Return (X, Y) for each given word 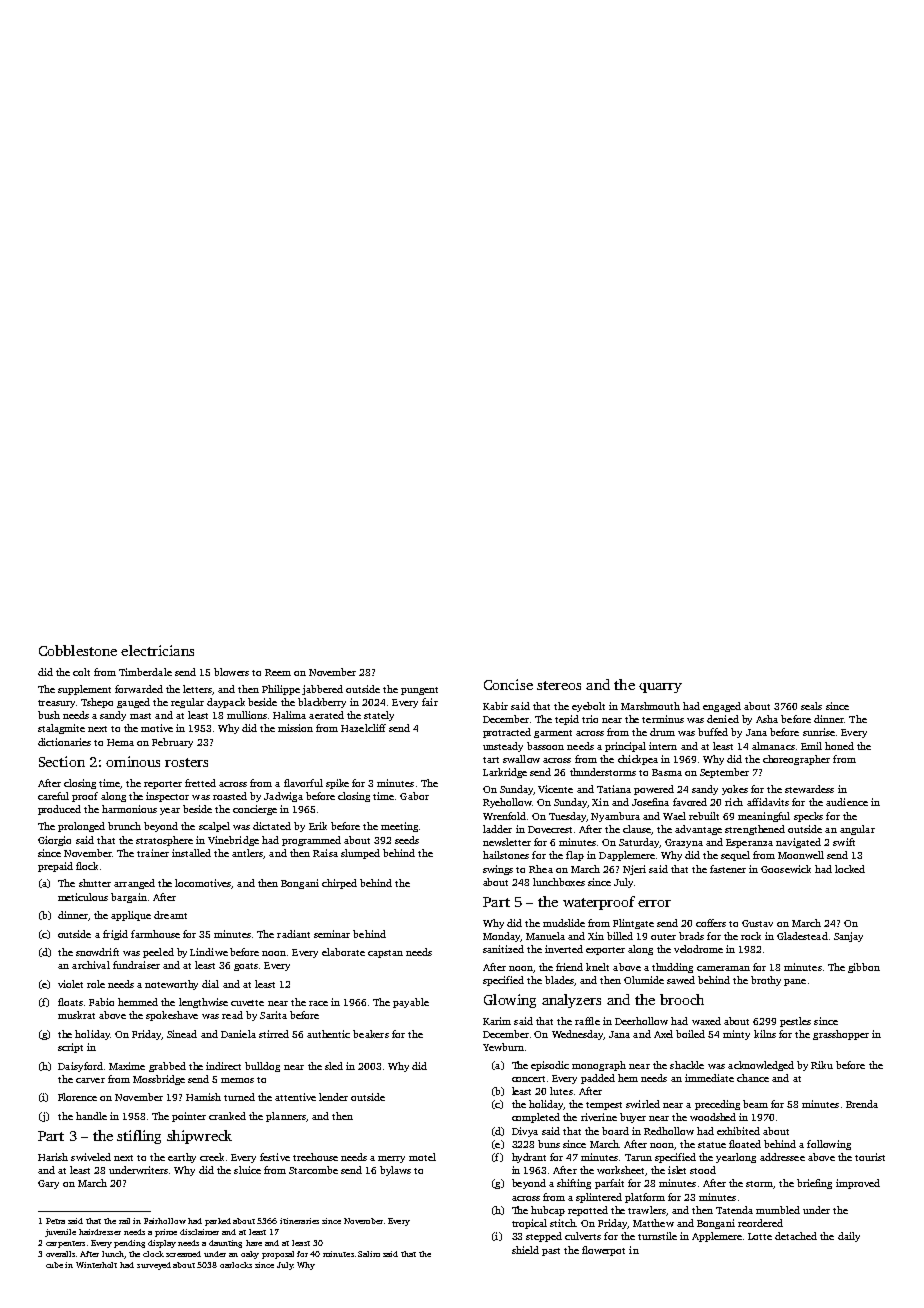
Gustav (757, 923)
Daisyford (80, 1067)
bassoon (545, 746)
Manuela (545, 936)
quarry (660, 688)
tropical (529, 1224)
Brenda (862, 1104)
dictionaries (64, 742)
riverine (599, 1117)
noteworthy (171, 985)
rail (124, 1221)
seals (811, 706)
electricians (157, 650)
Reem (278, 672)
